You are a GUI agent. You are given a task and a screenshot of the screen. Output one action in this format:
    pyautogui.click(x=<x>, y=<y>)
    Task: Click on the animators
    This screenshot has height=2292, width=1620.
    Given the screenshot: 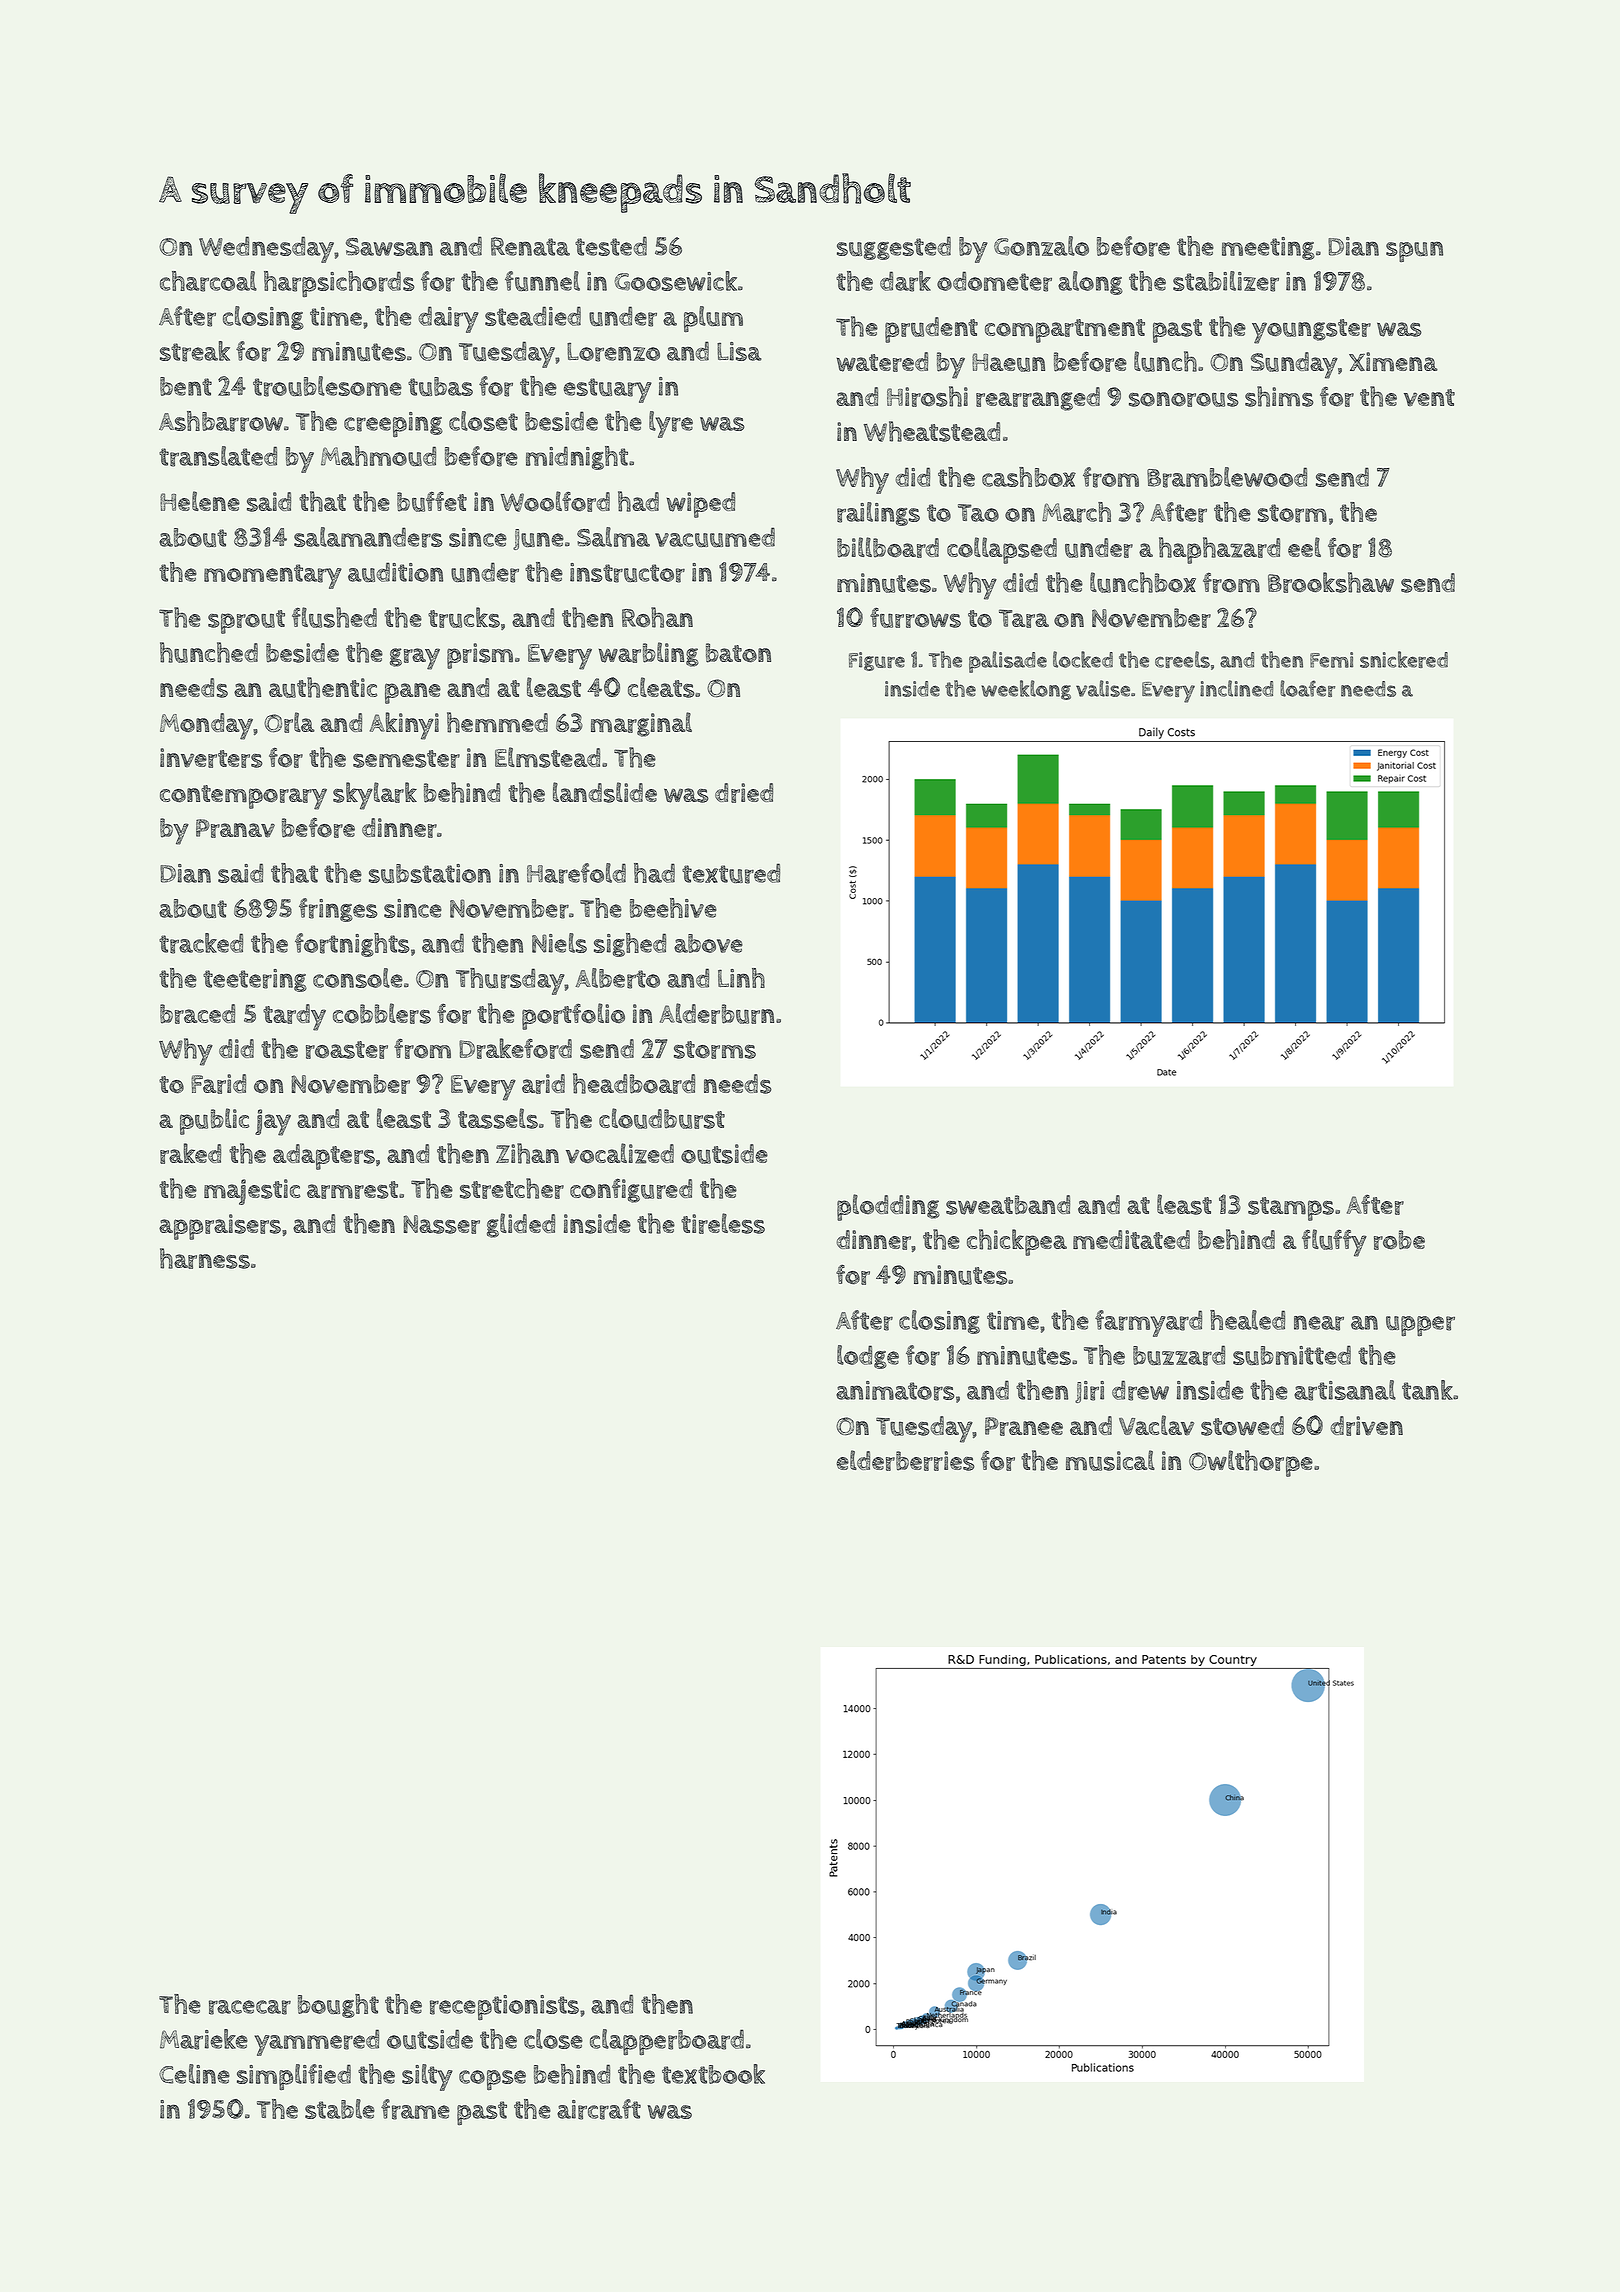 What is the action you would take?
    pyautogui.click(x=895, y=1391)
